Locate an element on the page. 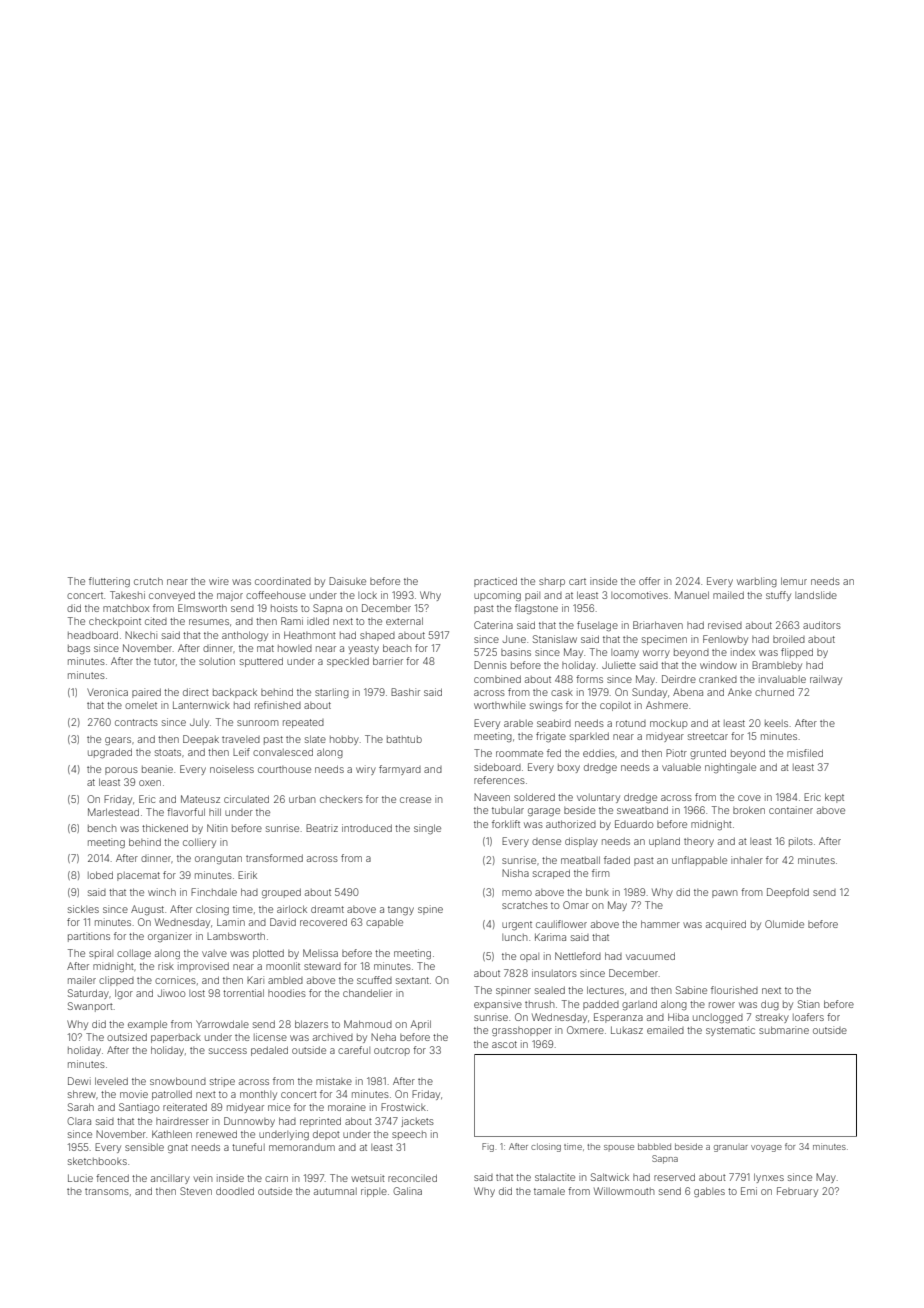  sickles is located at coordinates (83, 909).
